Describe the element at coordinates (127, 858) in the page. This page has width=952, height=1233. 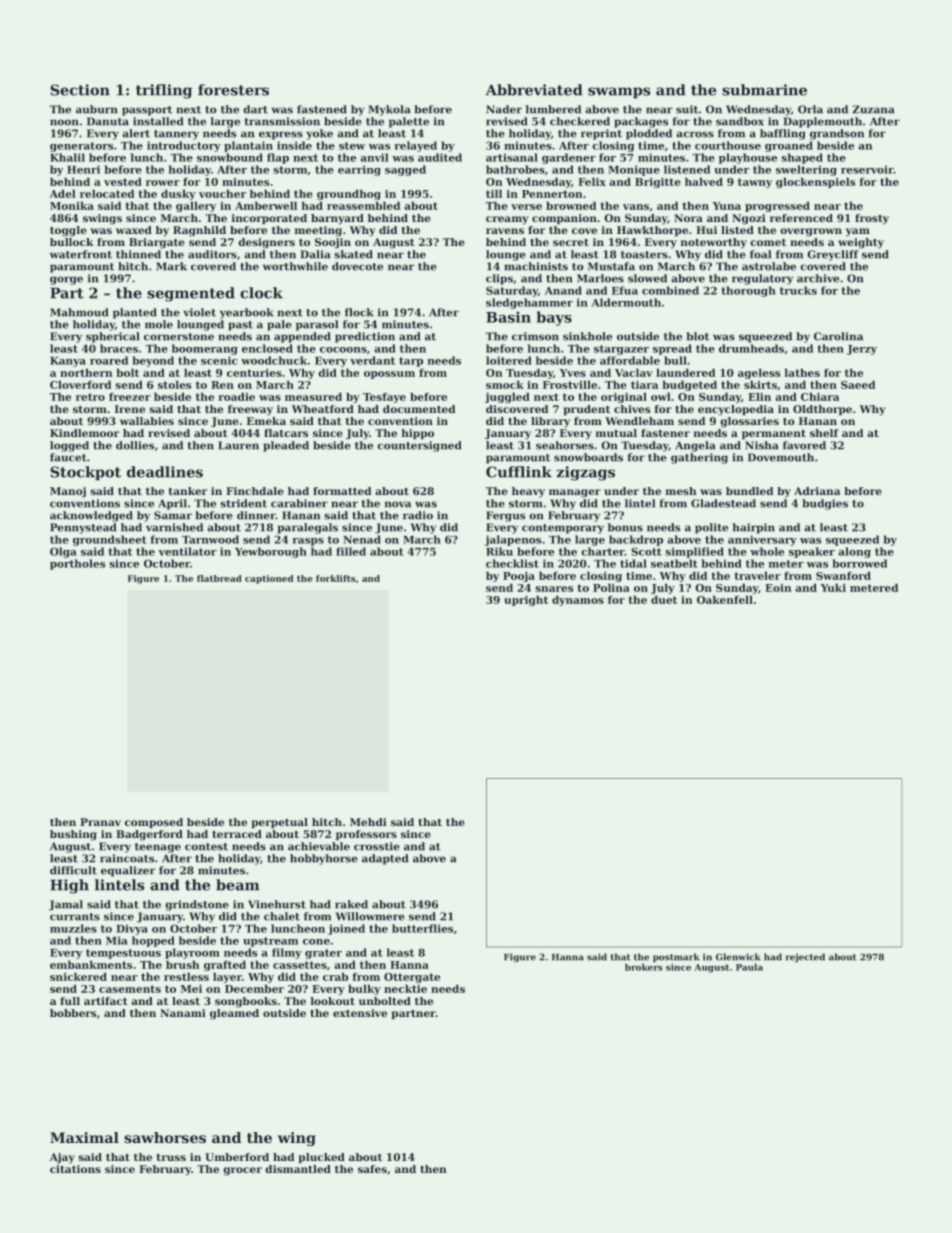
I see `raincoats` at that location.
